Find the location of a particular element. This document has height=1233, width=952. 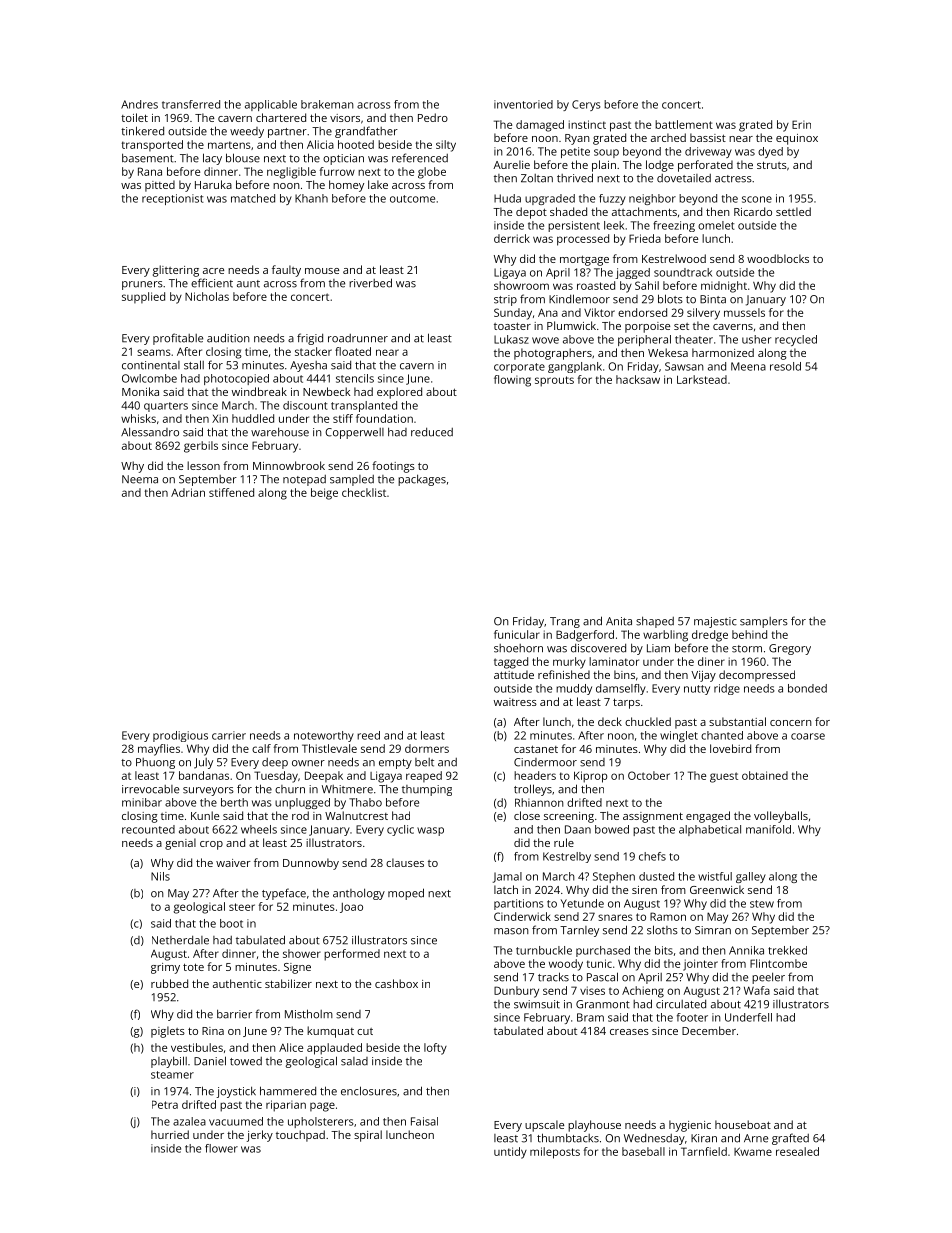

applicable is located at coordinates (271, 105).
